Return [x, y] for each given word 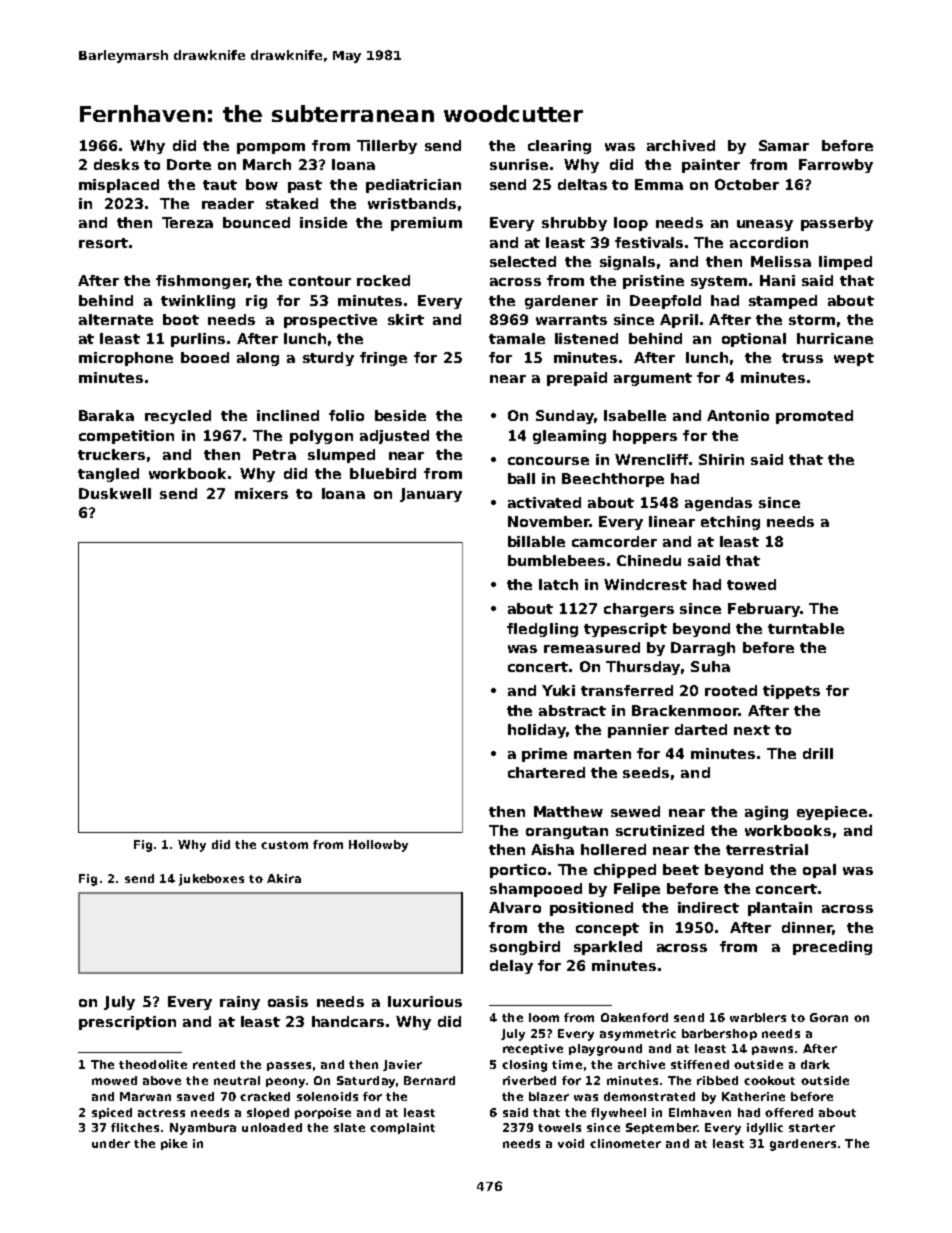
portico [518, 871]
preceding [832, 948]
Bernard [429, 1080]
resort [103, 243]
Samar [784, 145]
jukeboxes [211, 880]
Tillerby [387, 147]
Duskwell [115, 493]
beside [400, 415]
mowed [114, 1080]
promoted [814, 417]
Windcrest [645, 584]
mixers [261, 493]
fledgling [542, 630]
